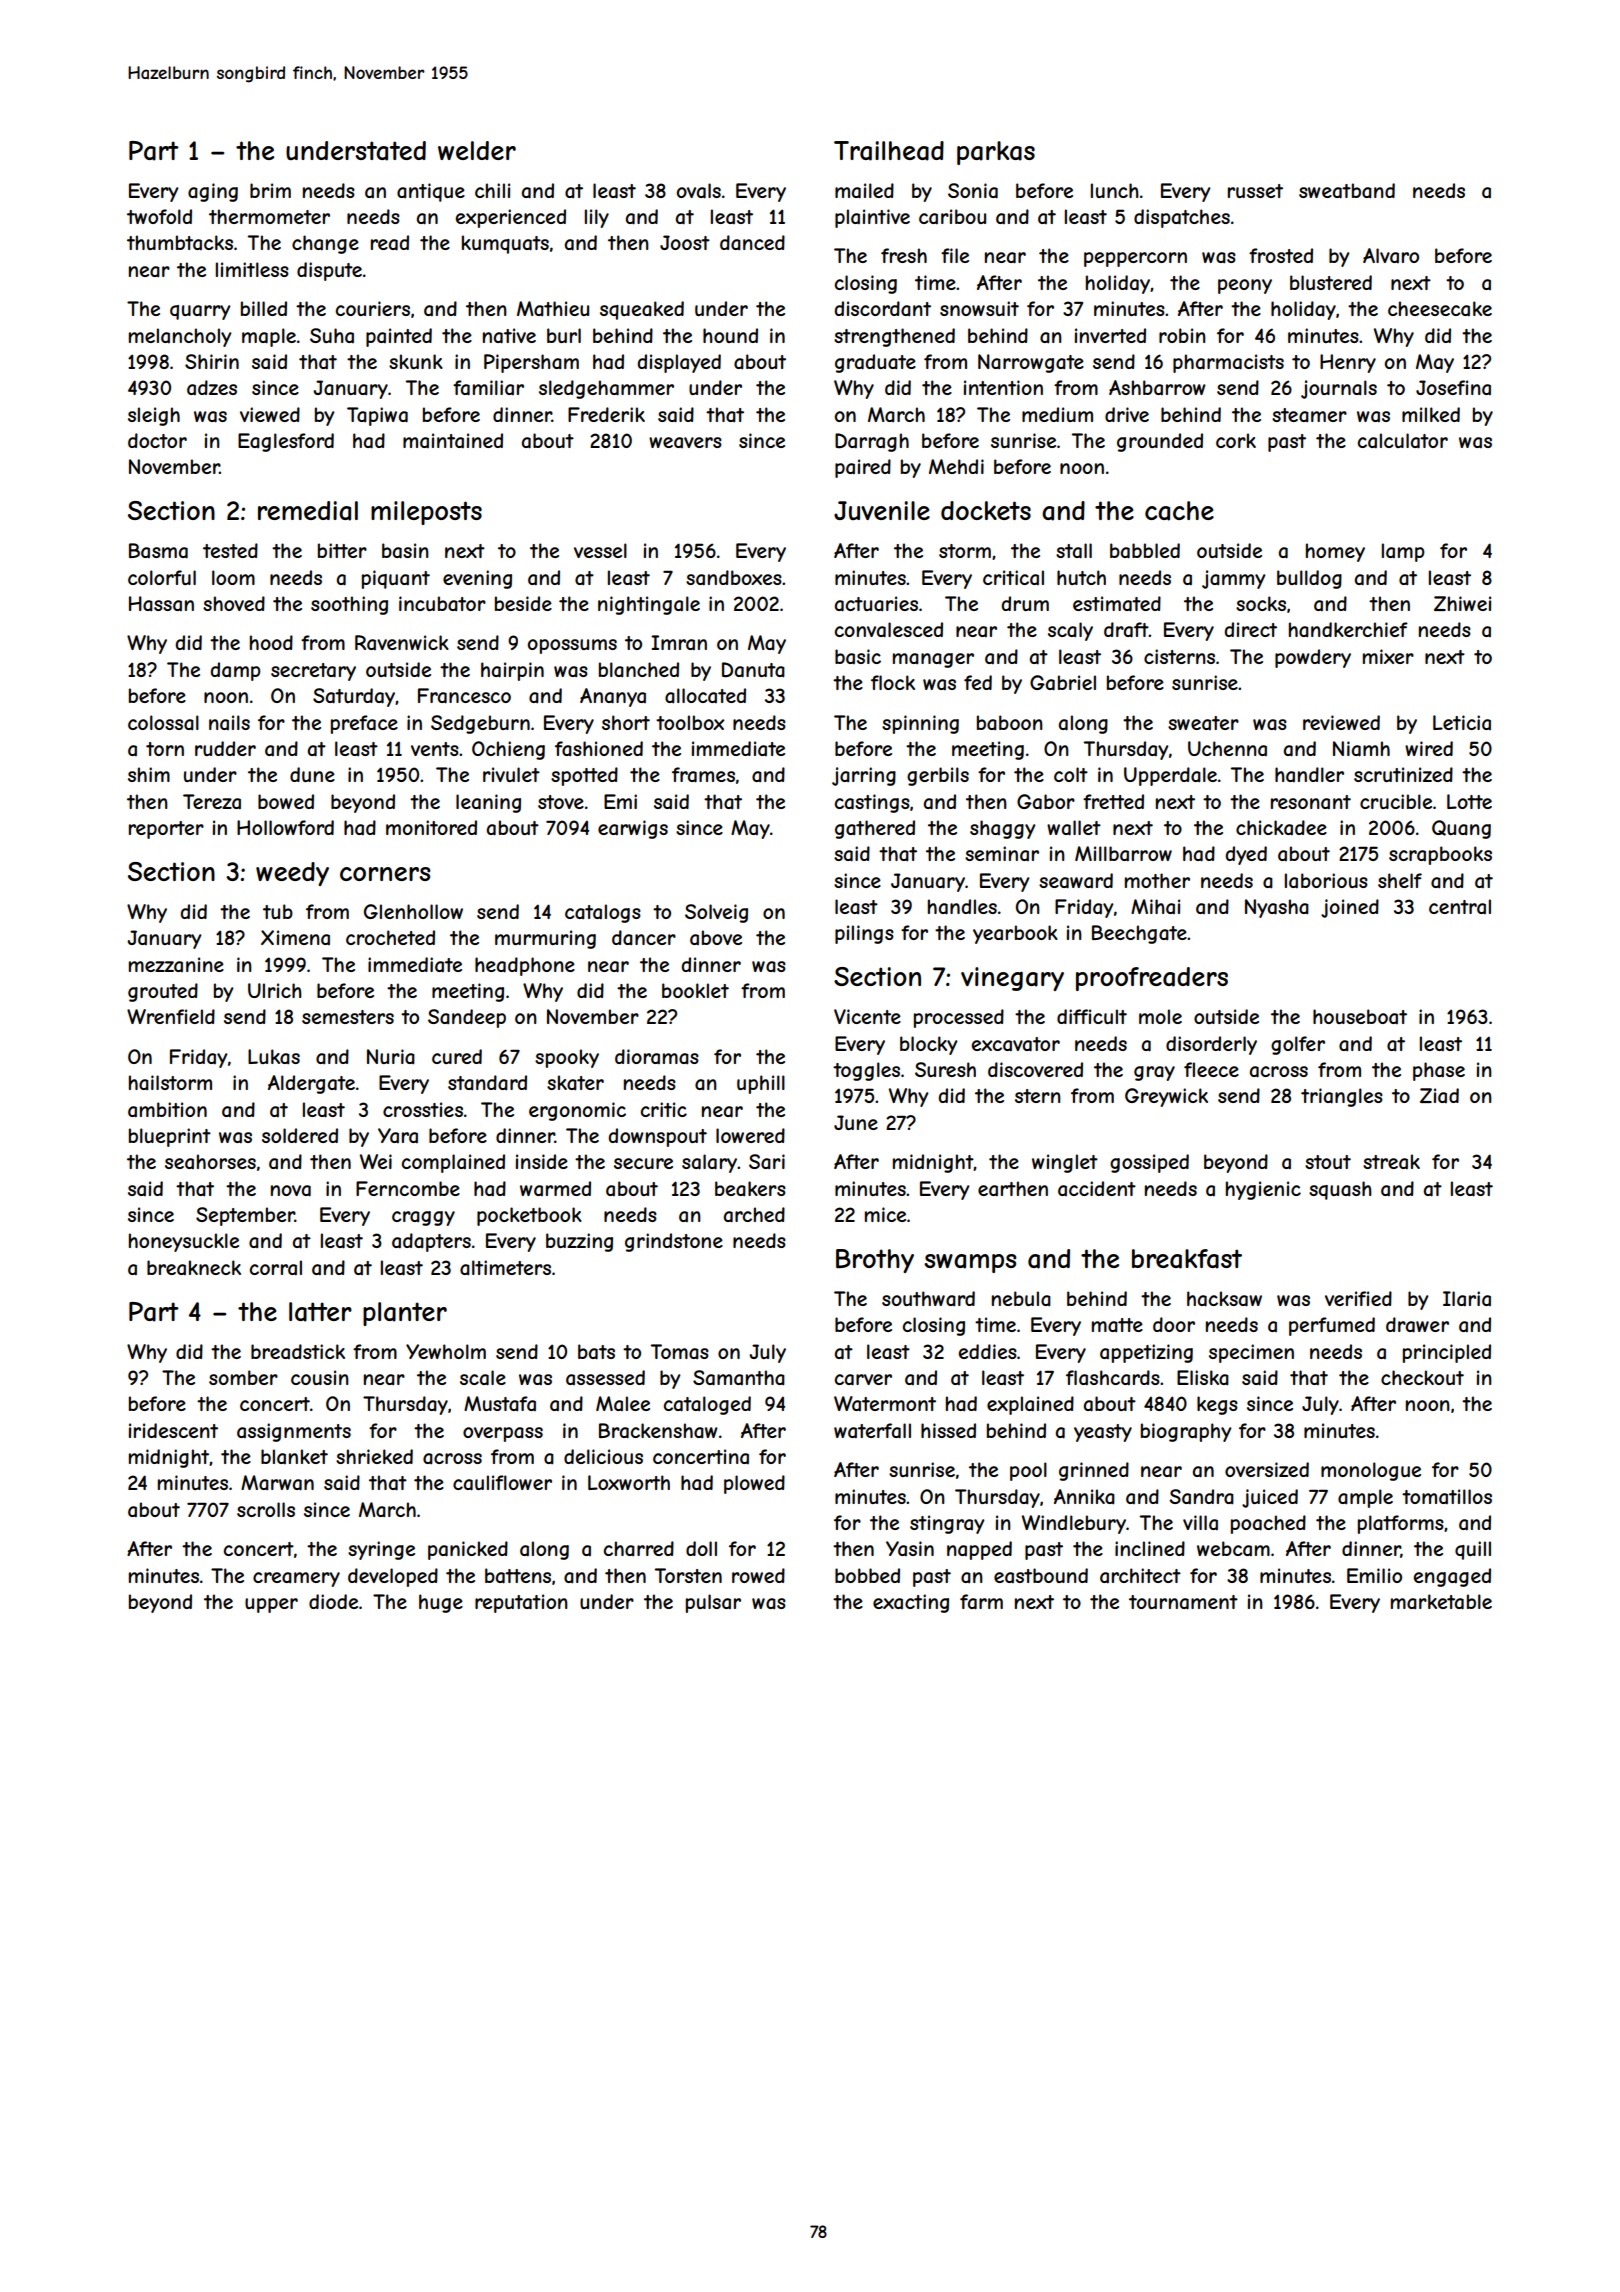  Describe the element at coordinates (431, 192) in the screenshot. I see `antique` at that location.
